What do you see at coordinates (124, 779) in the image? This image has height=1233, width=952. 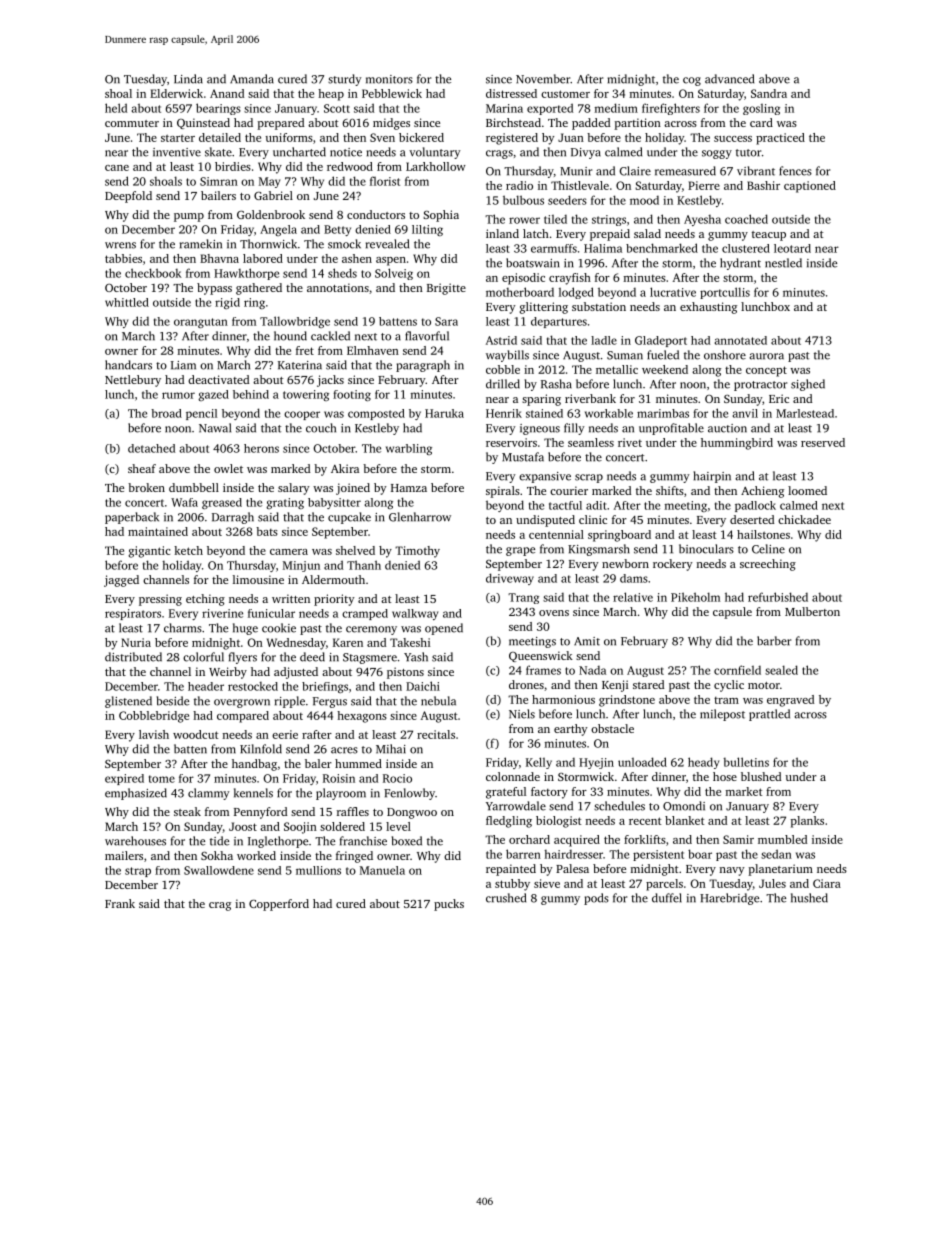 I see `expired` at bounding box center [124, 779].
